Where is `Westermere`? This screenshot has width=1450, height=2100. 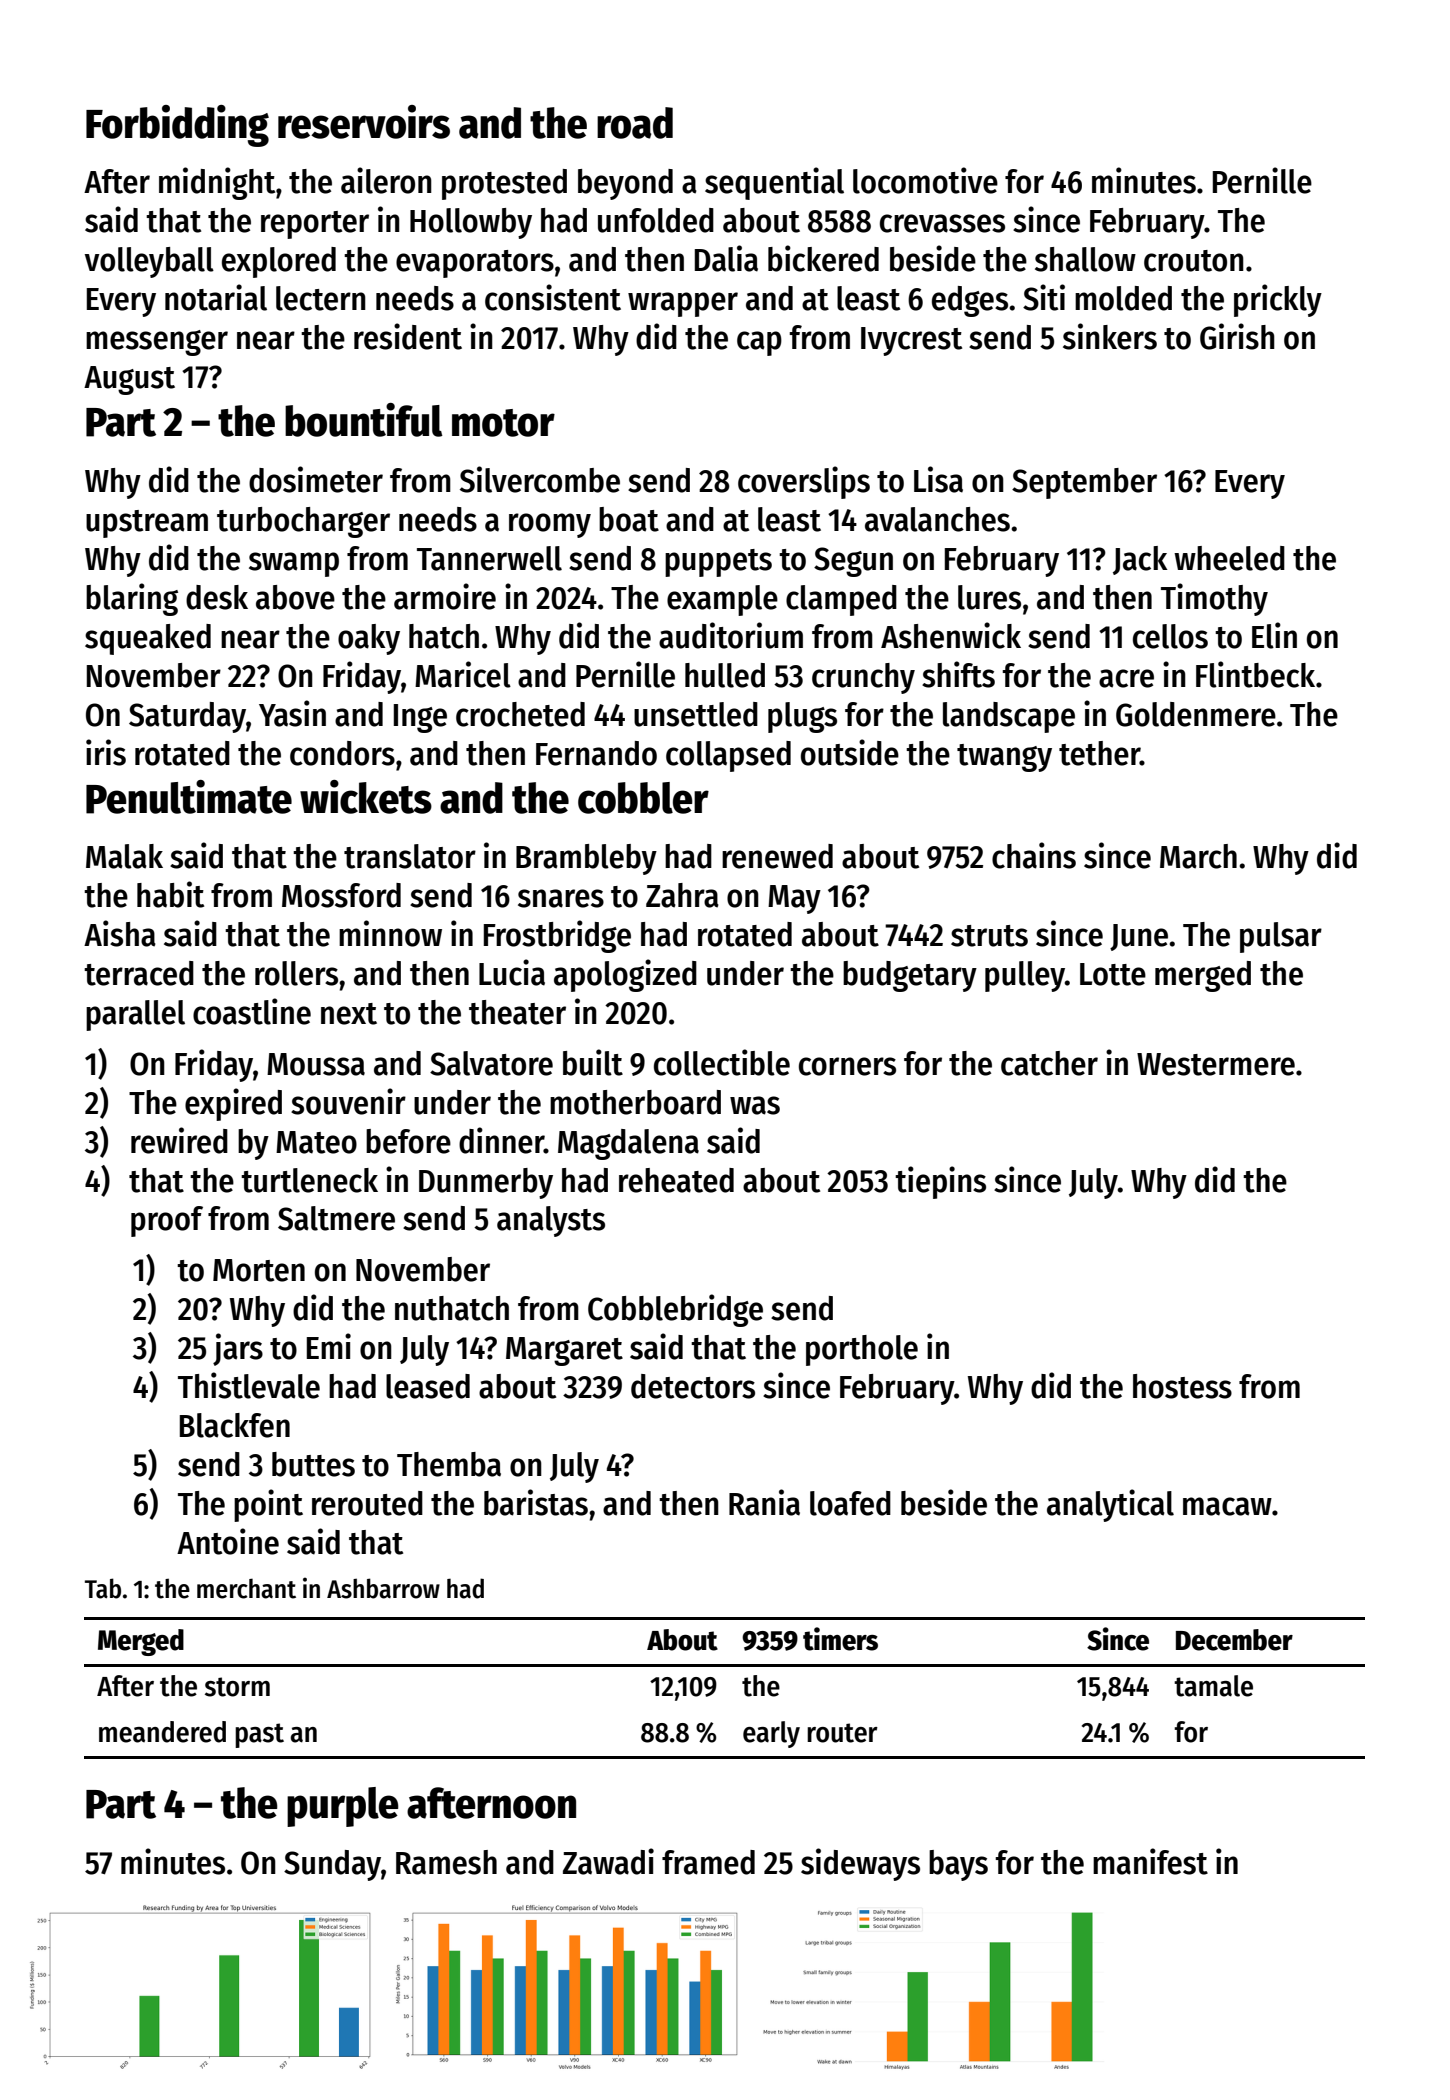
Westermere is located at coordinates (1216, 1064).
